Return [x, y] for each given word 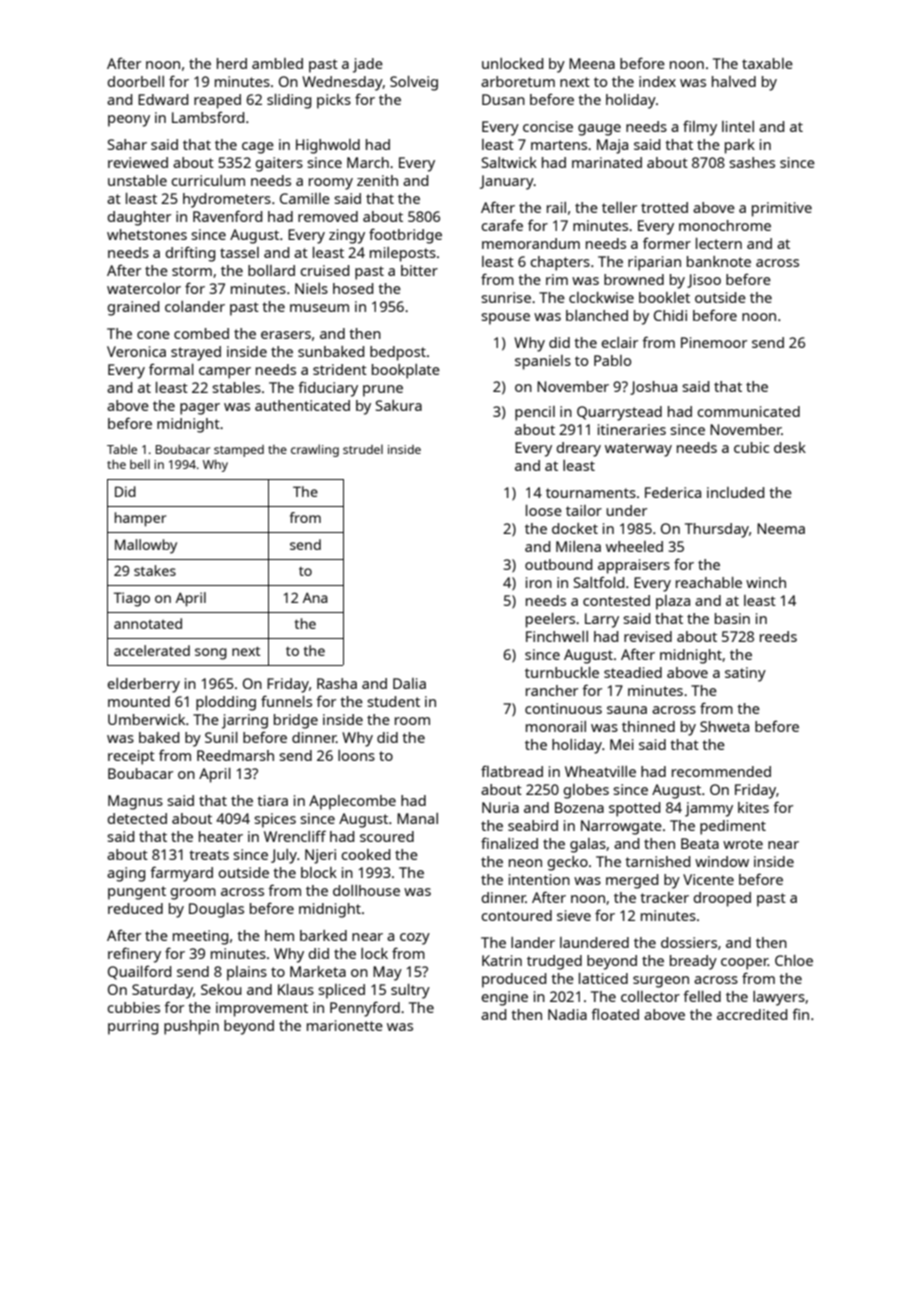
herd [232, 63]
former [667, 243]
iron [539, 582]
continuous [563, 708]
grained [133, 308]
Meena [592, 63]
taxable [767, 63]
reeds [778, 636]
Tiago [132, 599]
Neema [781, 528]
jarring [245, 721]
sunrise [506, 297]
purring [133, 1027]
